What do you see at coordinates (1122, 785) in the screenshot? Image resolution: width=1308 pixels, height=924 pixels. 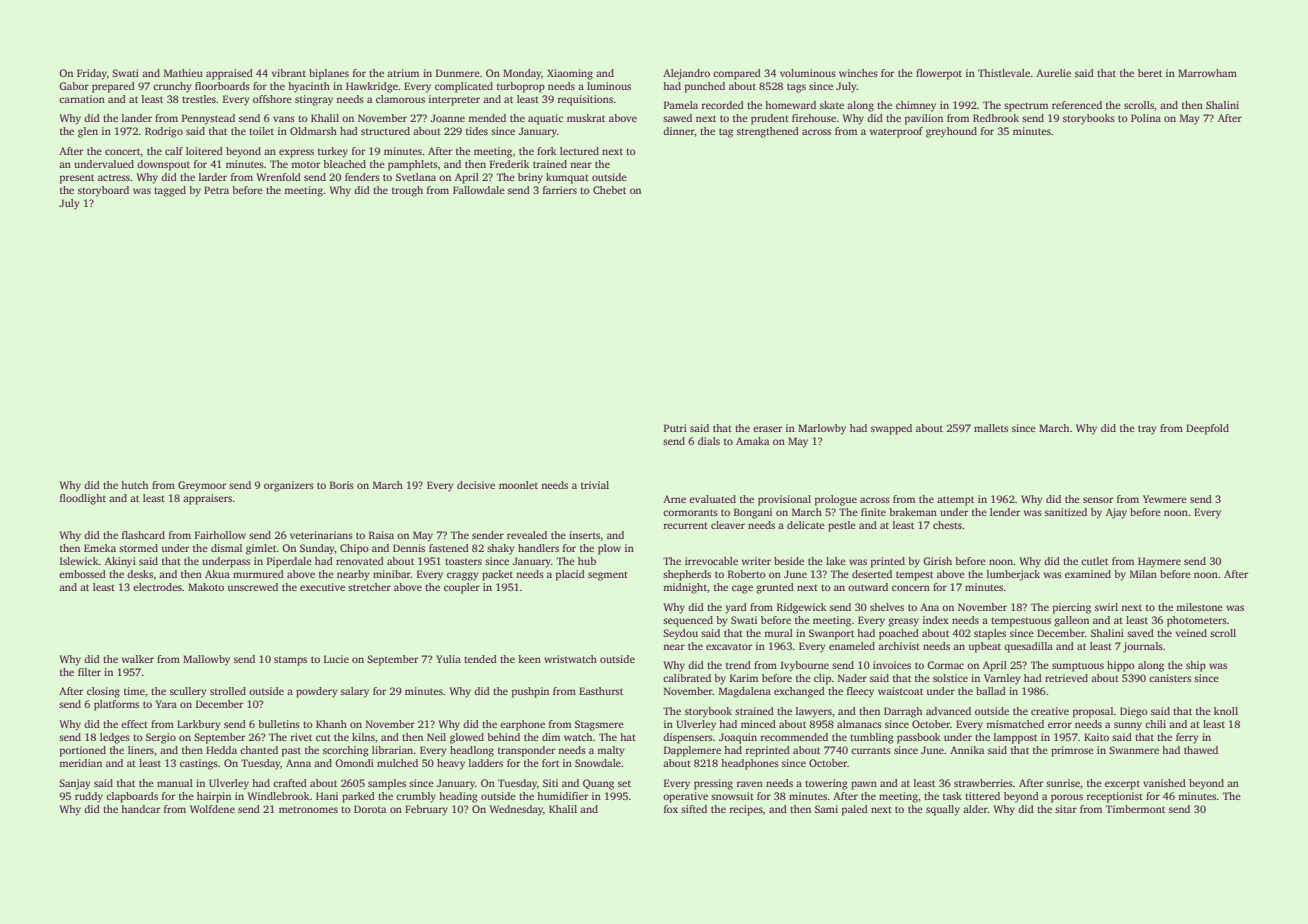 I see `excerpt` at bounding box center [1122, 785].
